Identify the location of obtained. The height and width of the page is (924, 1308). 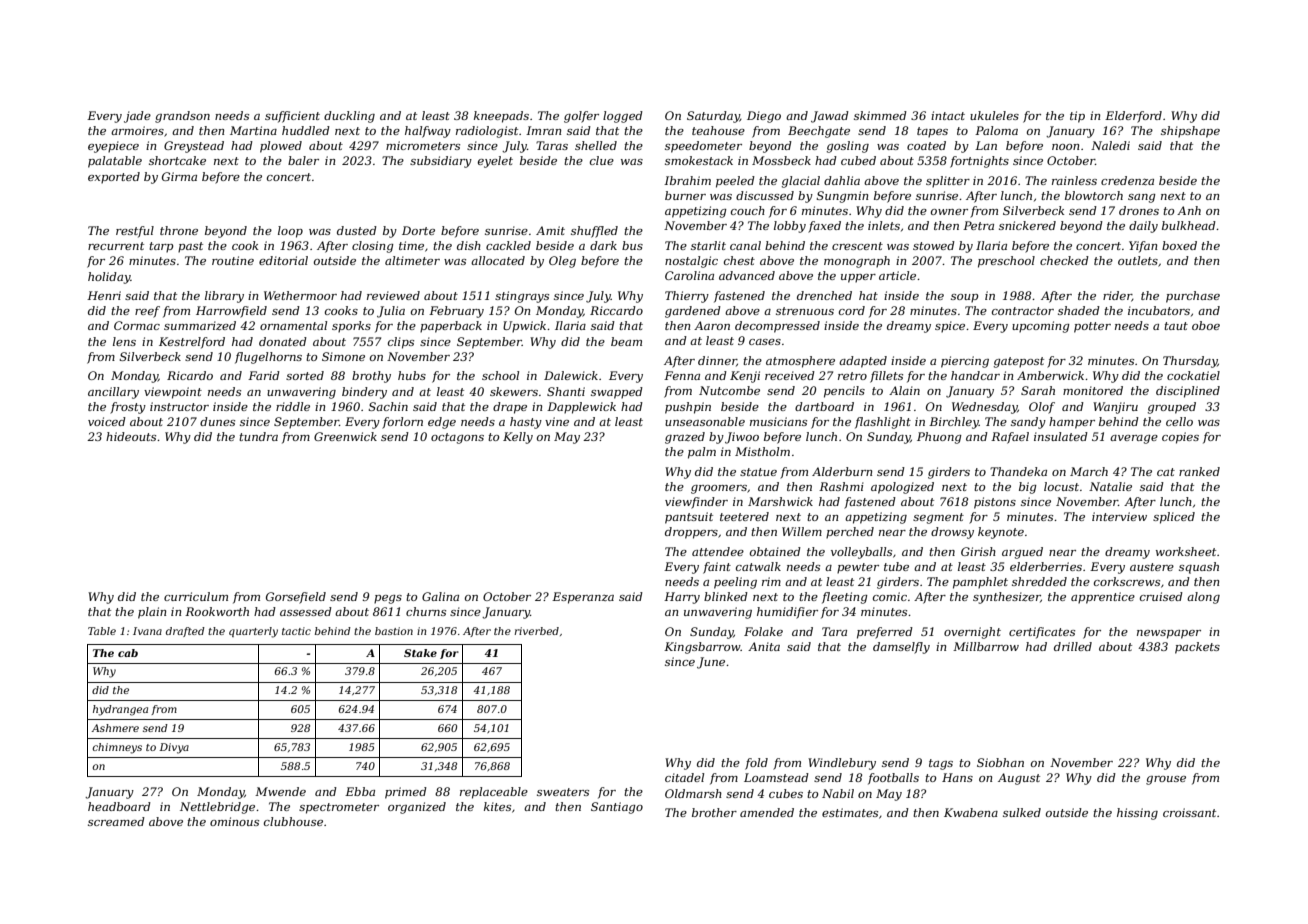
(775, 551).
